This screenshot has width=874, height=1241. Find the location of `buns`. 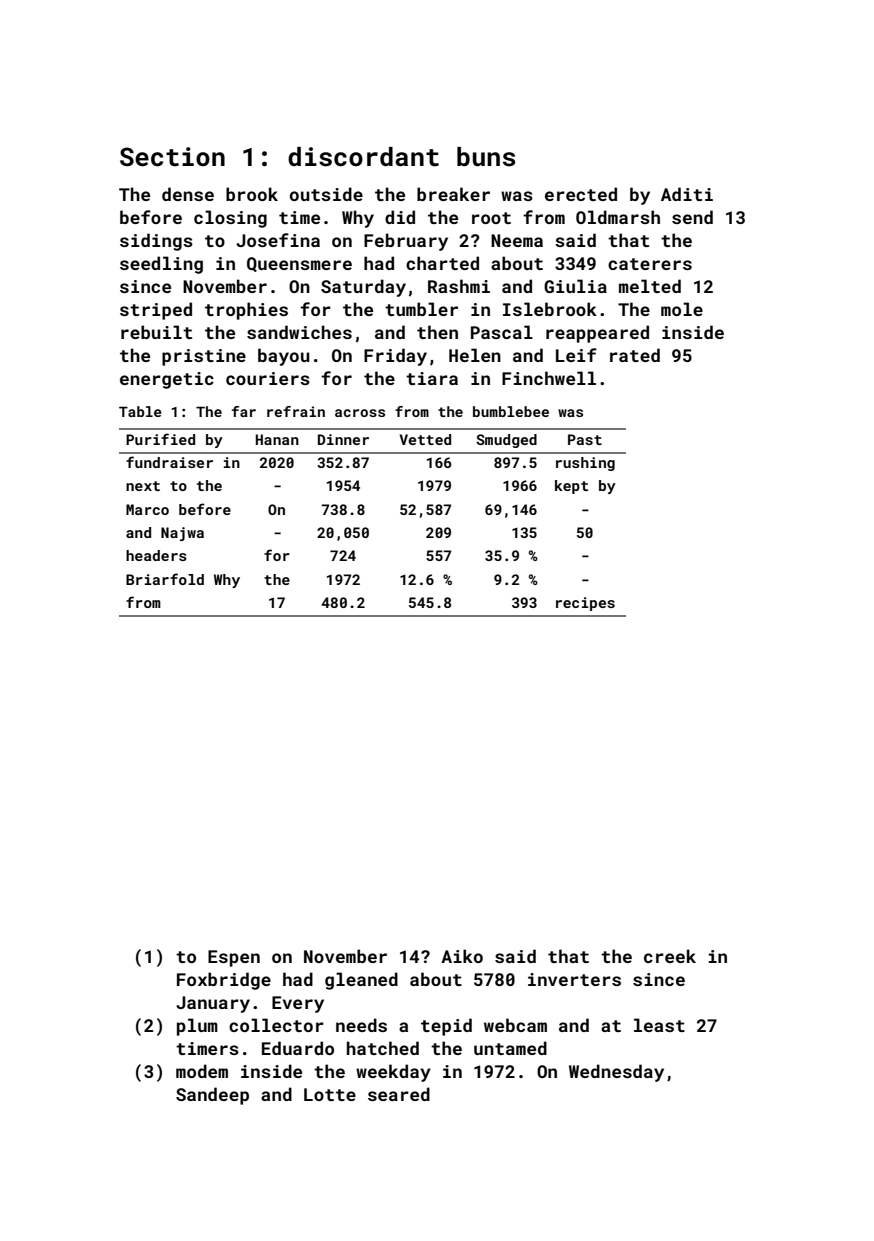

buns is located at coordinates (486, 157).
